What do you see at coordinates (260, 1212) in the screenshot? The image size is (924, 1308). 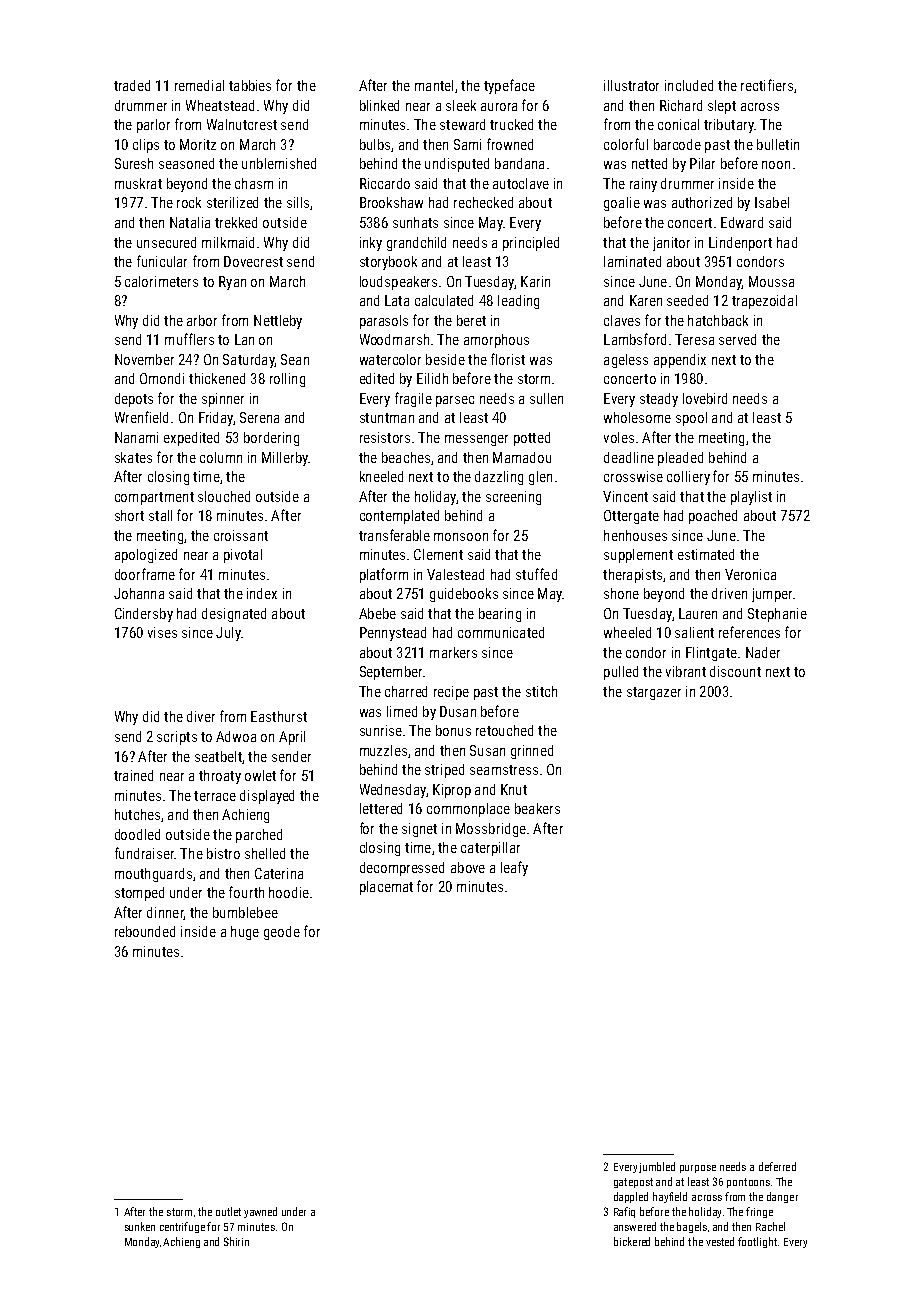 I see `yawned` at bounding box center [260, 1212].
